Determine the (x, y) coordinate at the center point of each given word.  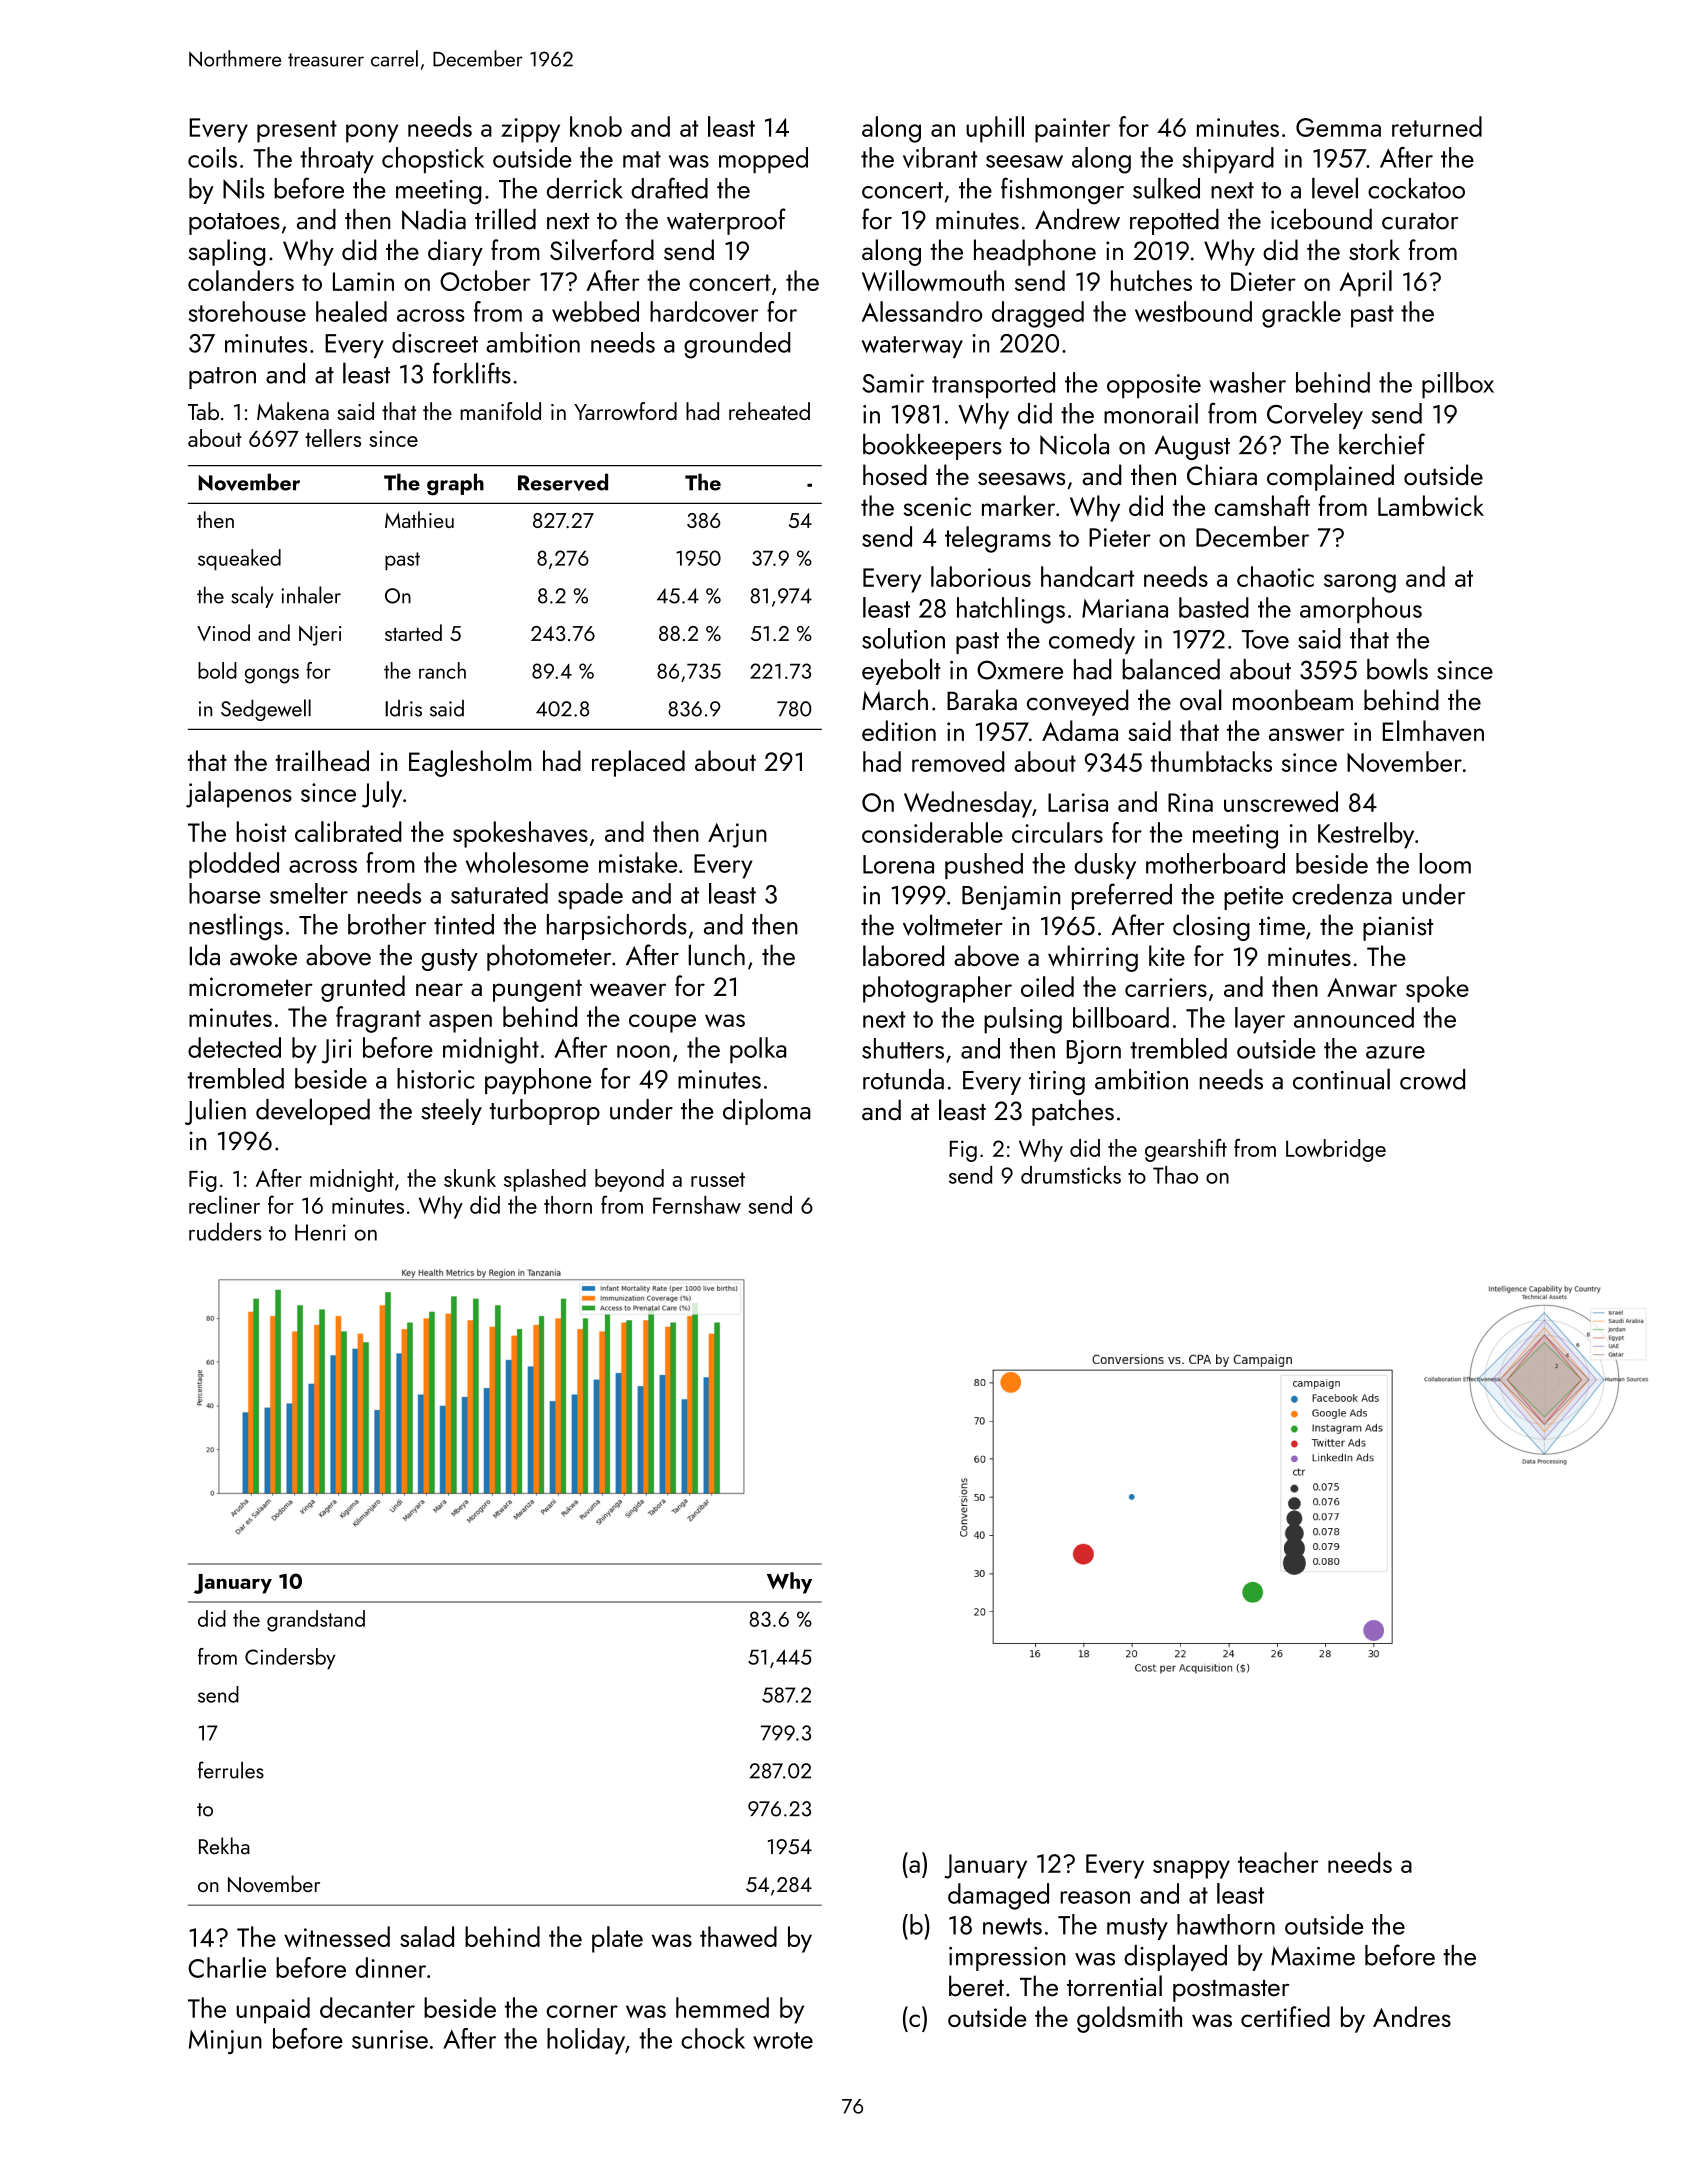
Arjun (737, 835)
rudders (225, 1231)
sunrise (390, 2039)
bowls (1397, 669)
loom (1445, 863)
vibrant (940, 157)
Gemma (1338, 127)
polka (758, 1050)
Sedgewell (266, 710)
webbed (595, 311)
